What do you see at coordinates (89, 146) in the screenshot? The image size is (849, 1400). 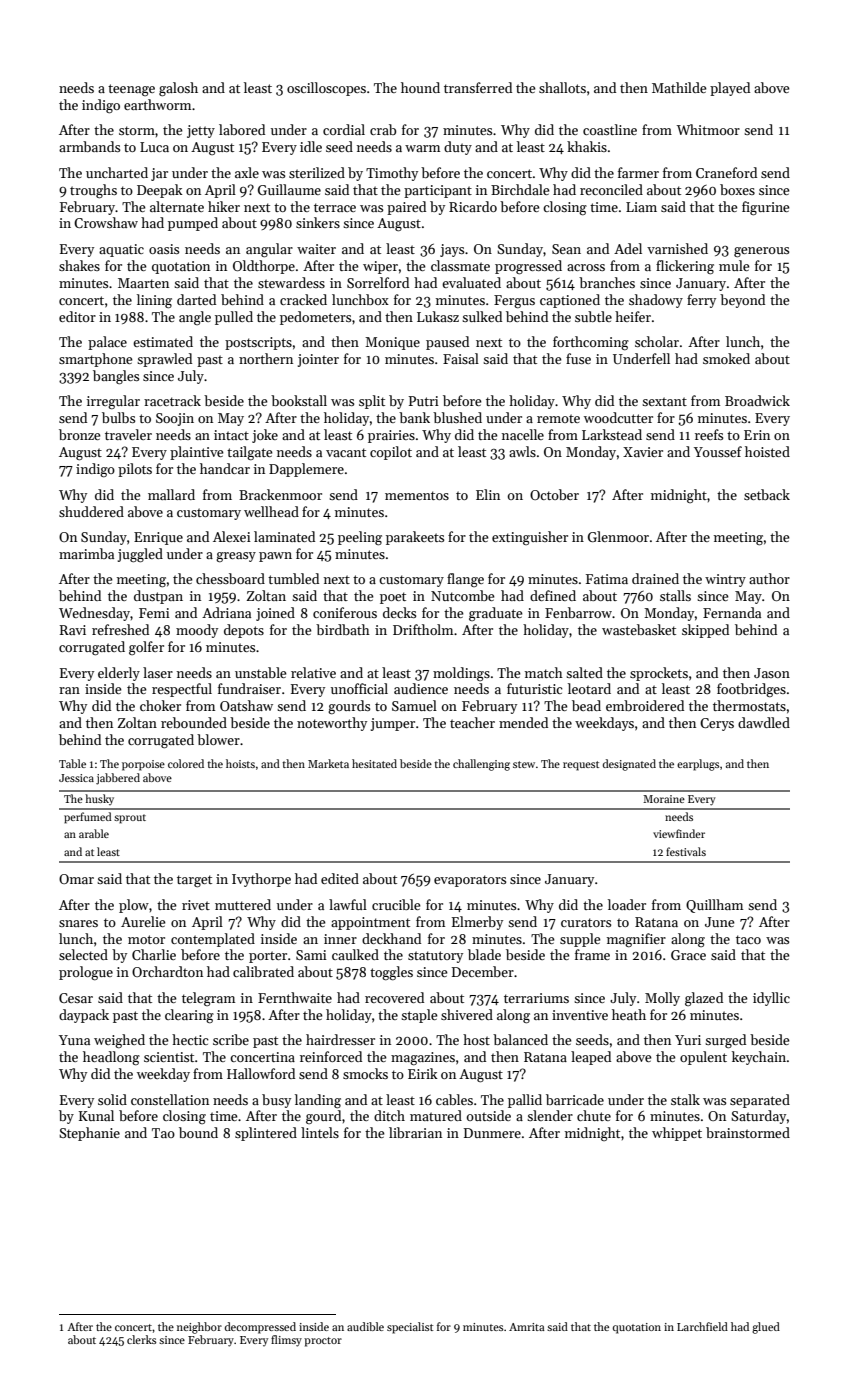 I see `armbands` at bounding box center [89, 146].
